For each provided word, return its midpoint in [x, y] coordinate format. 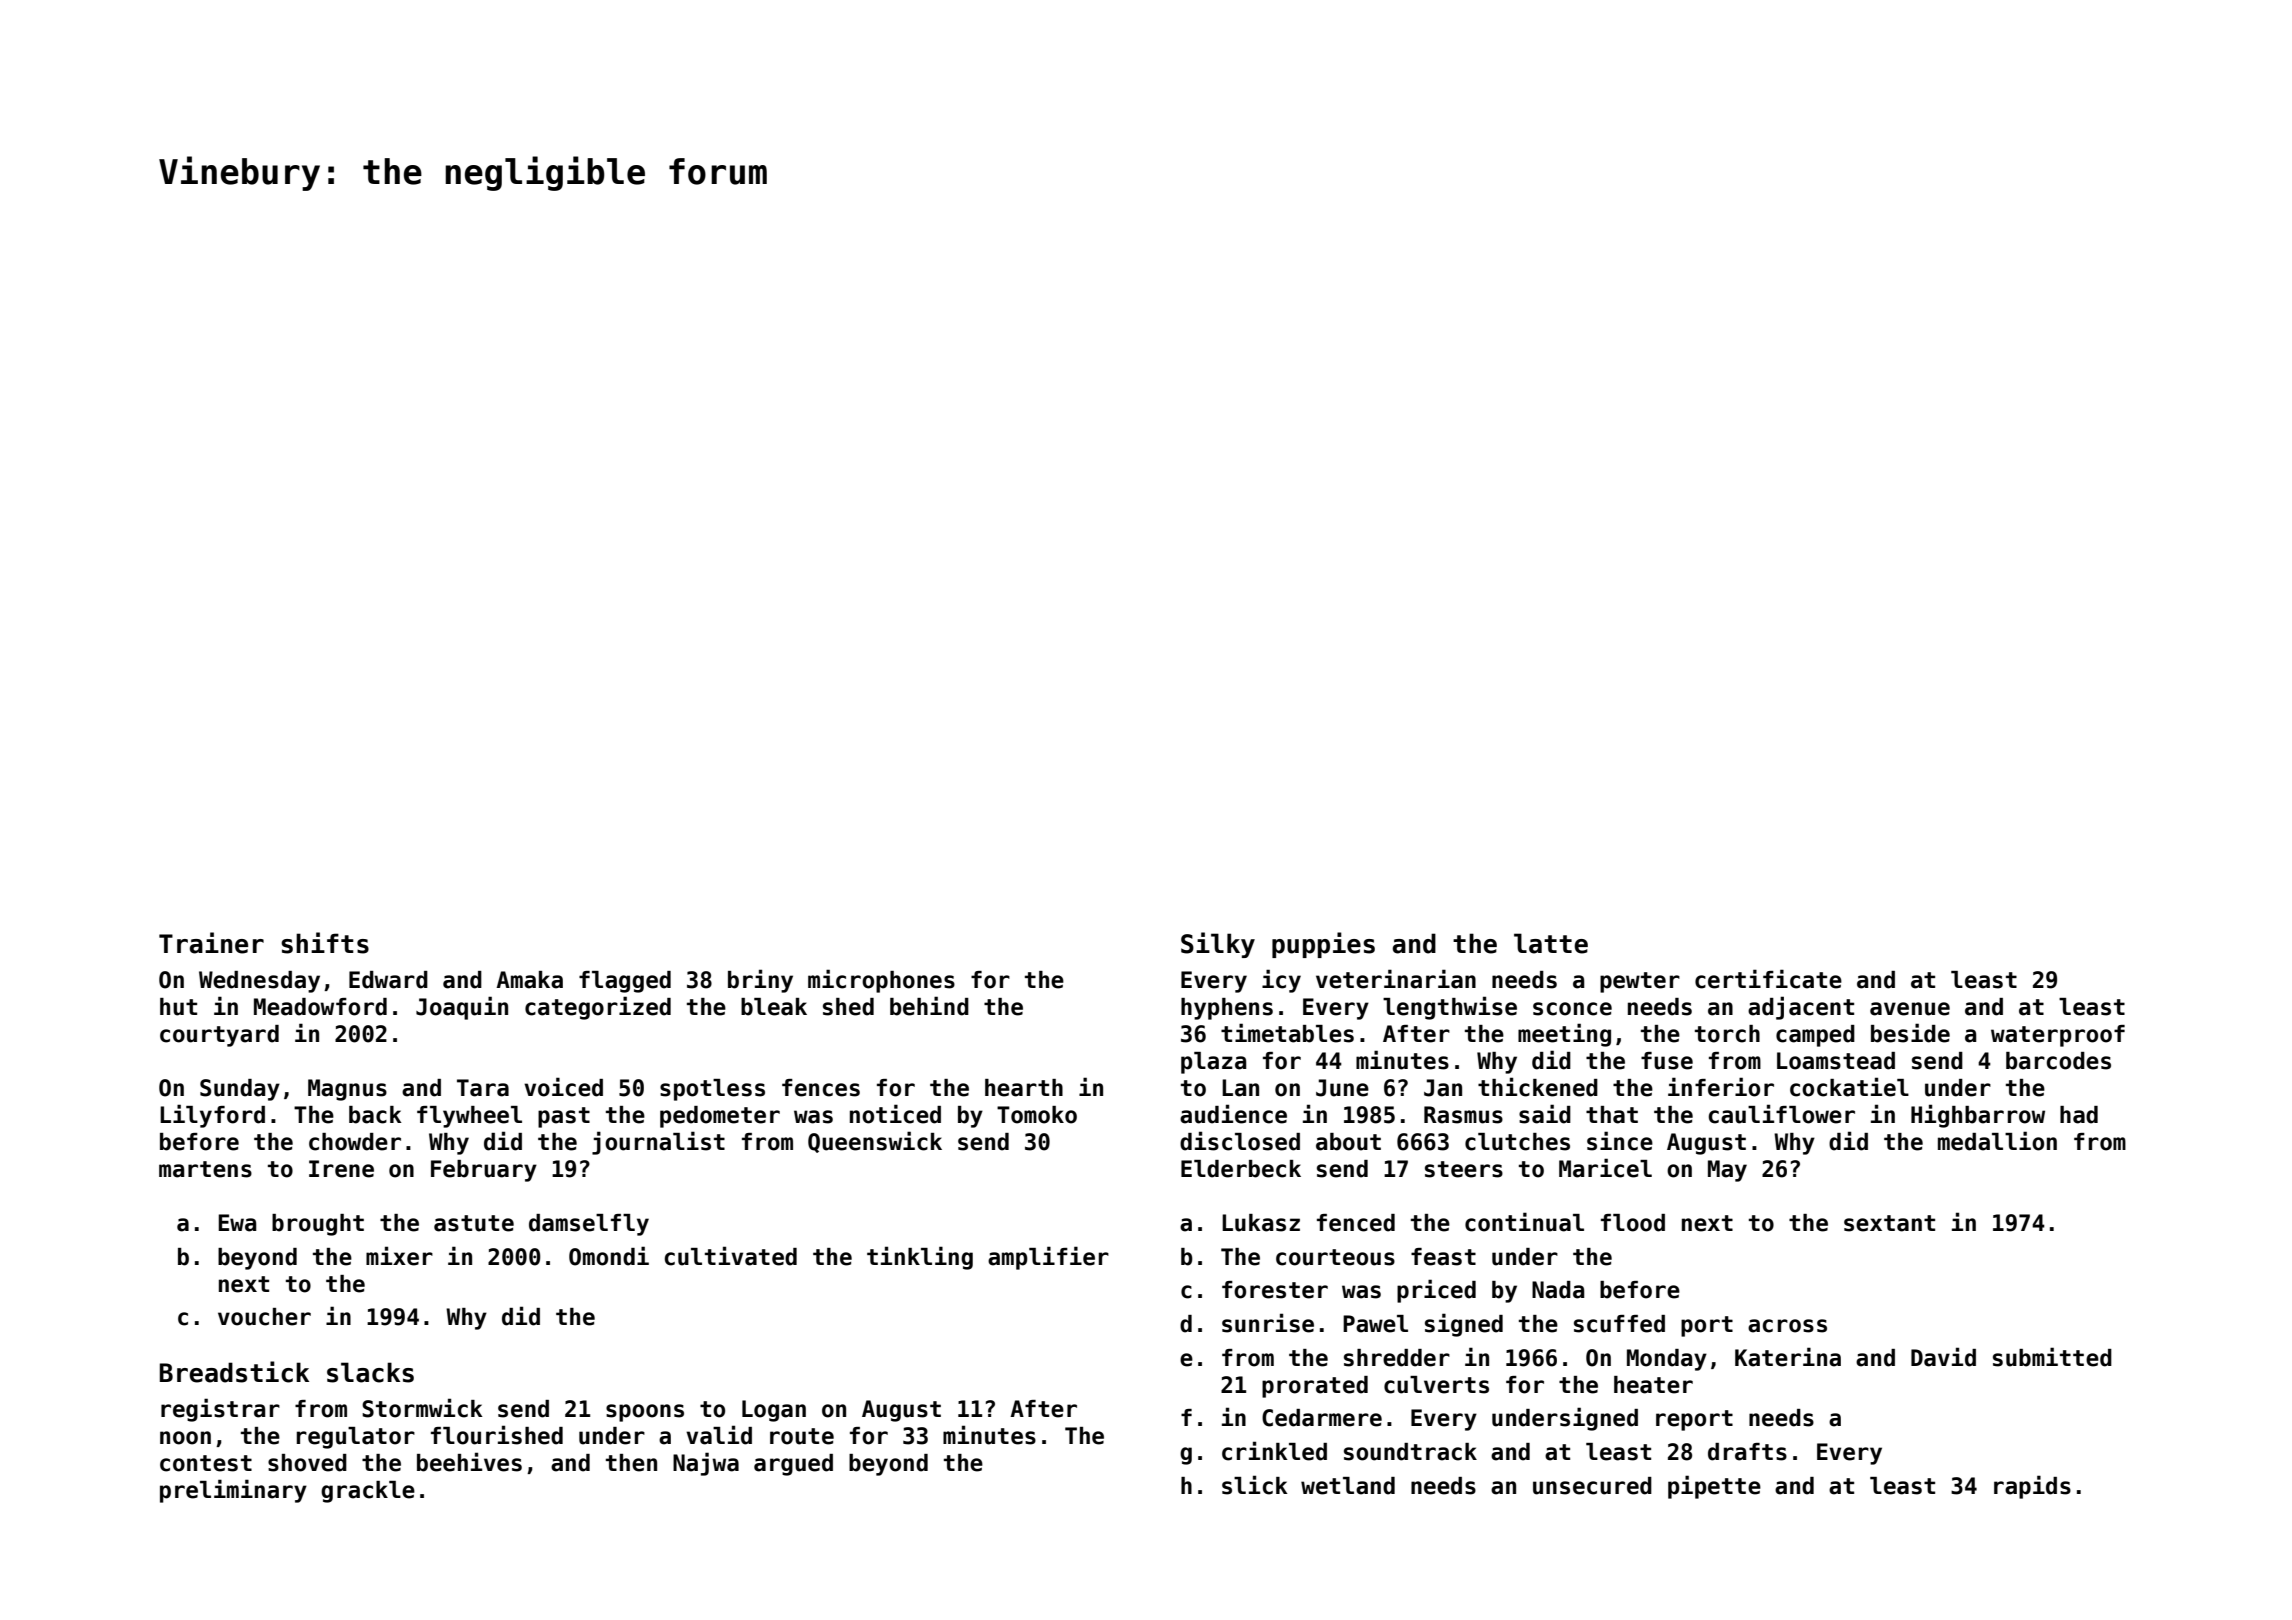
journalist [658, 1143]
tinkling [920, 1258]
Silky [1218, 945]
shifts [325, 943]
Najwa [706, 1464]
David [1943, 1357]
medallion [1997, 1141]
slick [1255, 1485]
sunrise [1268, 1323]
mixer [399, 1256]
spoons [645, 1413]
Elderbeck [1241, 1169]
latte [1551, 943]
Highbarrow [1978, 1116]
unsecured [1592, 1486]
